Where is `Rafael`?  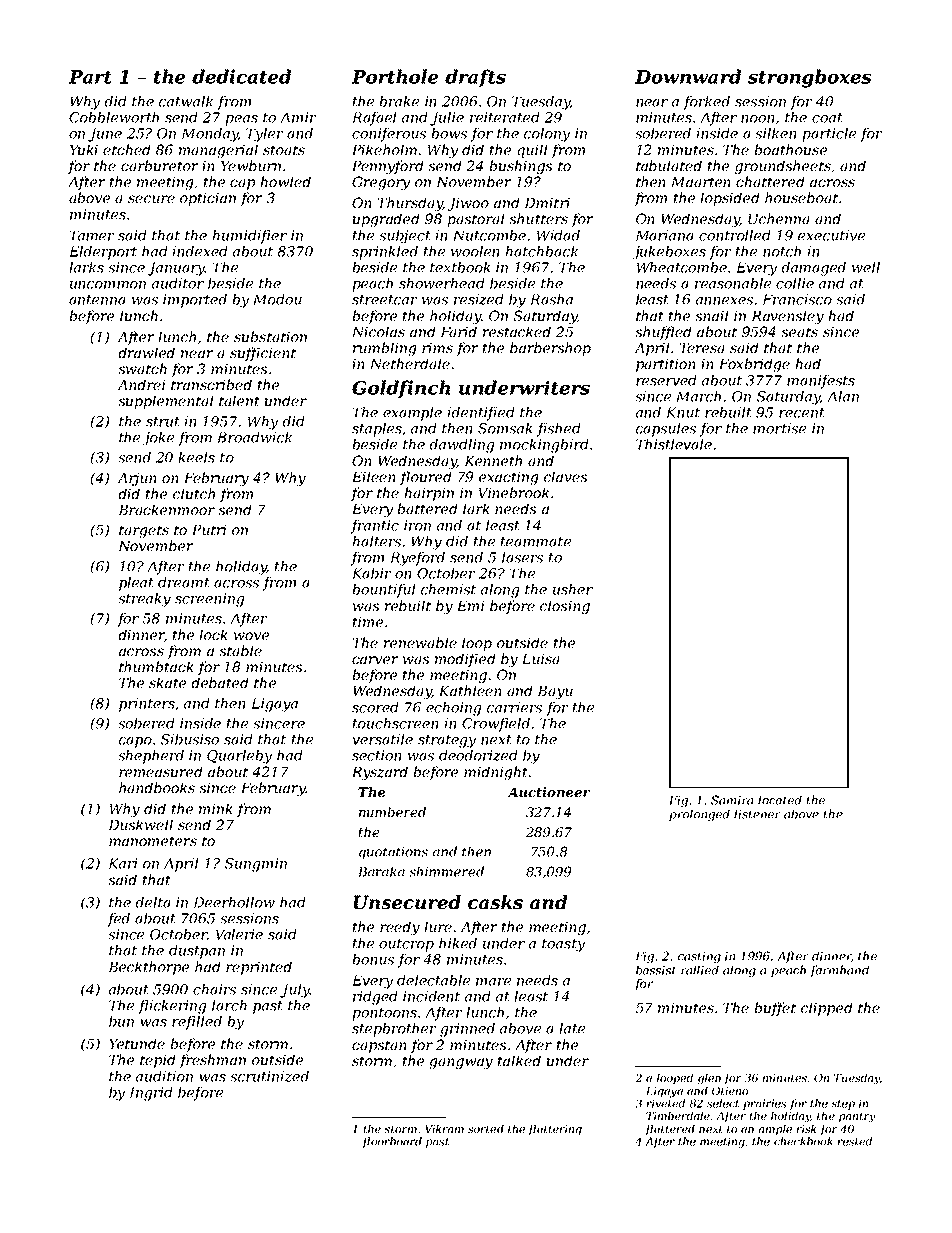
Rafael is located at coordinates (374, 119).
